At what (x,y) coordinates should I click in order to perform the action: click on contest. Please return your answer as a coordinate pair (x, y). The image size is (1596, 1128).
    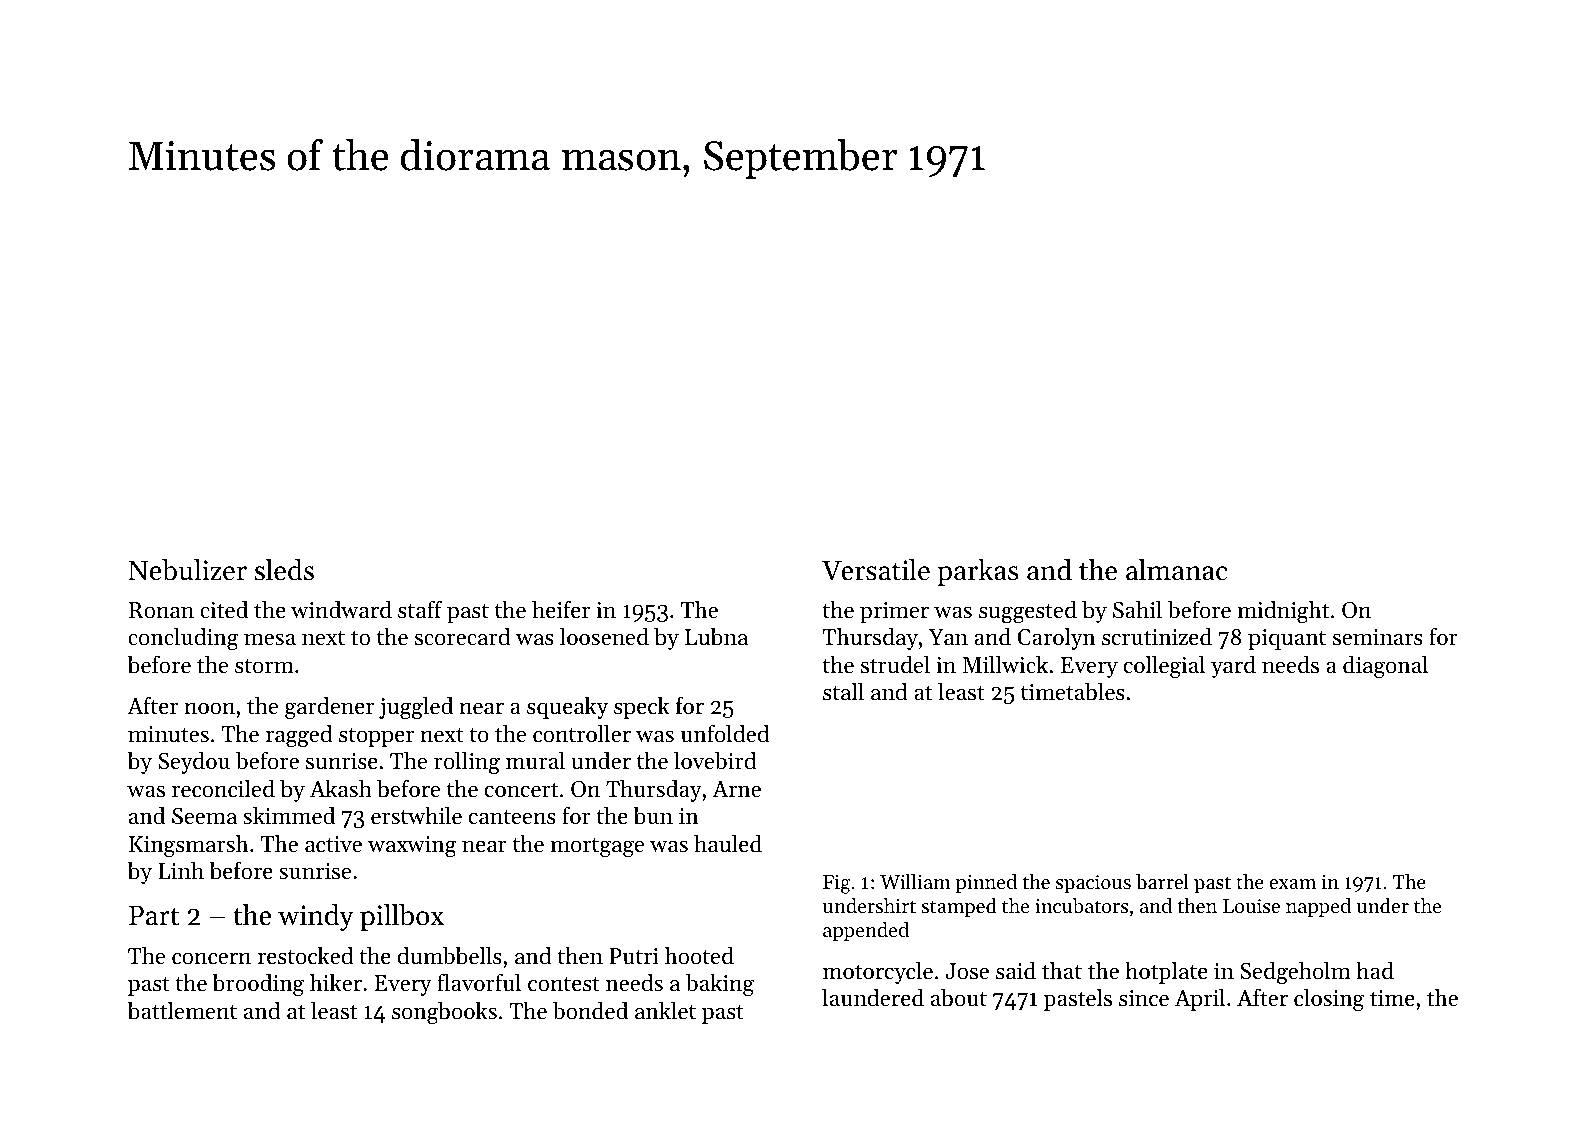
    Looking at the image, I should click on (564, 984).
